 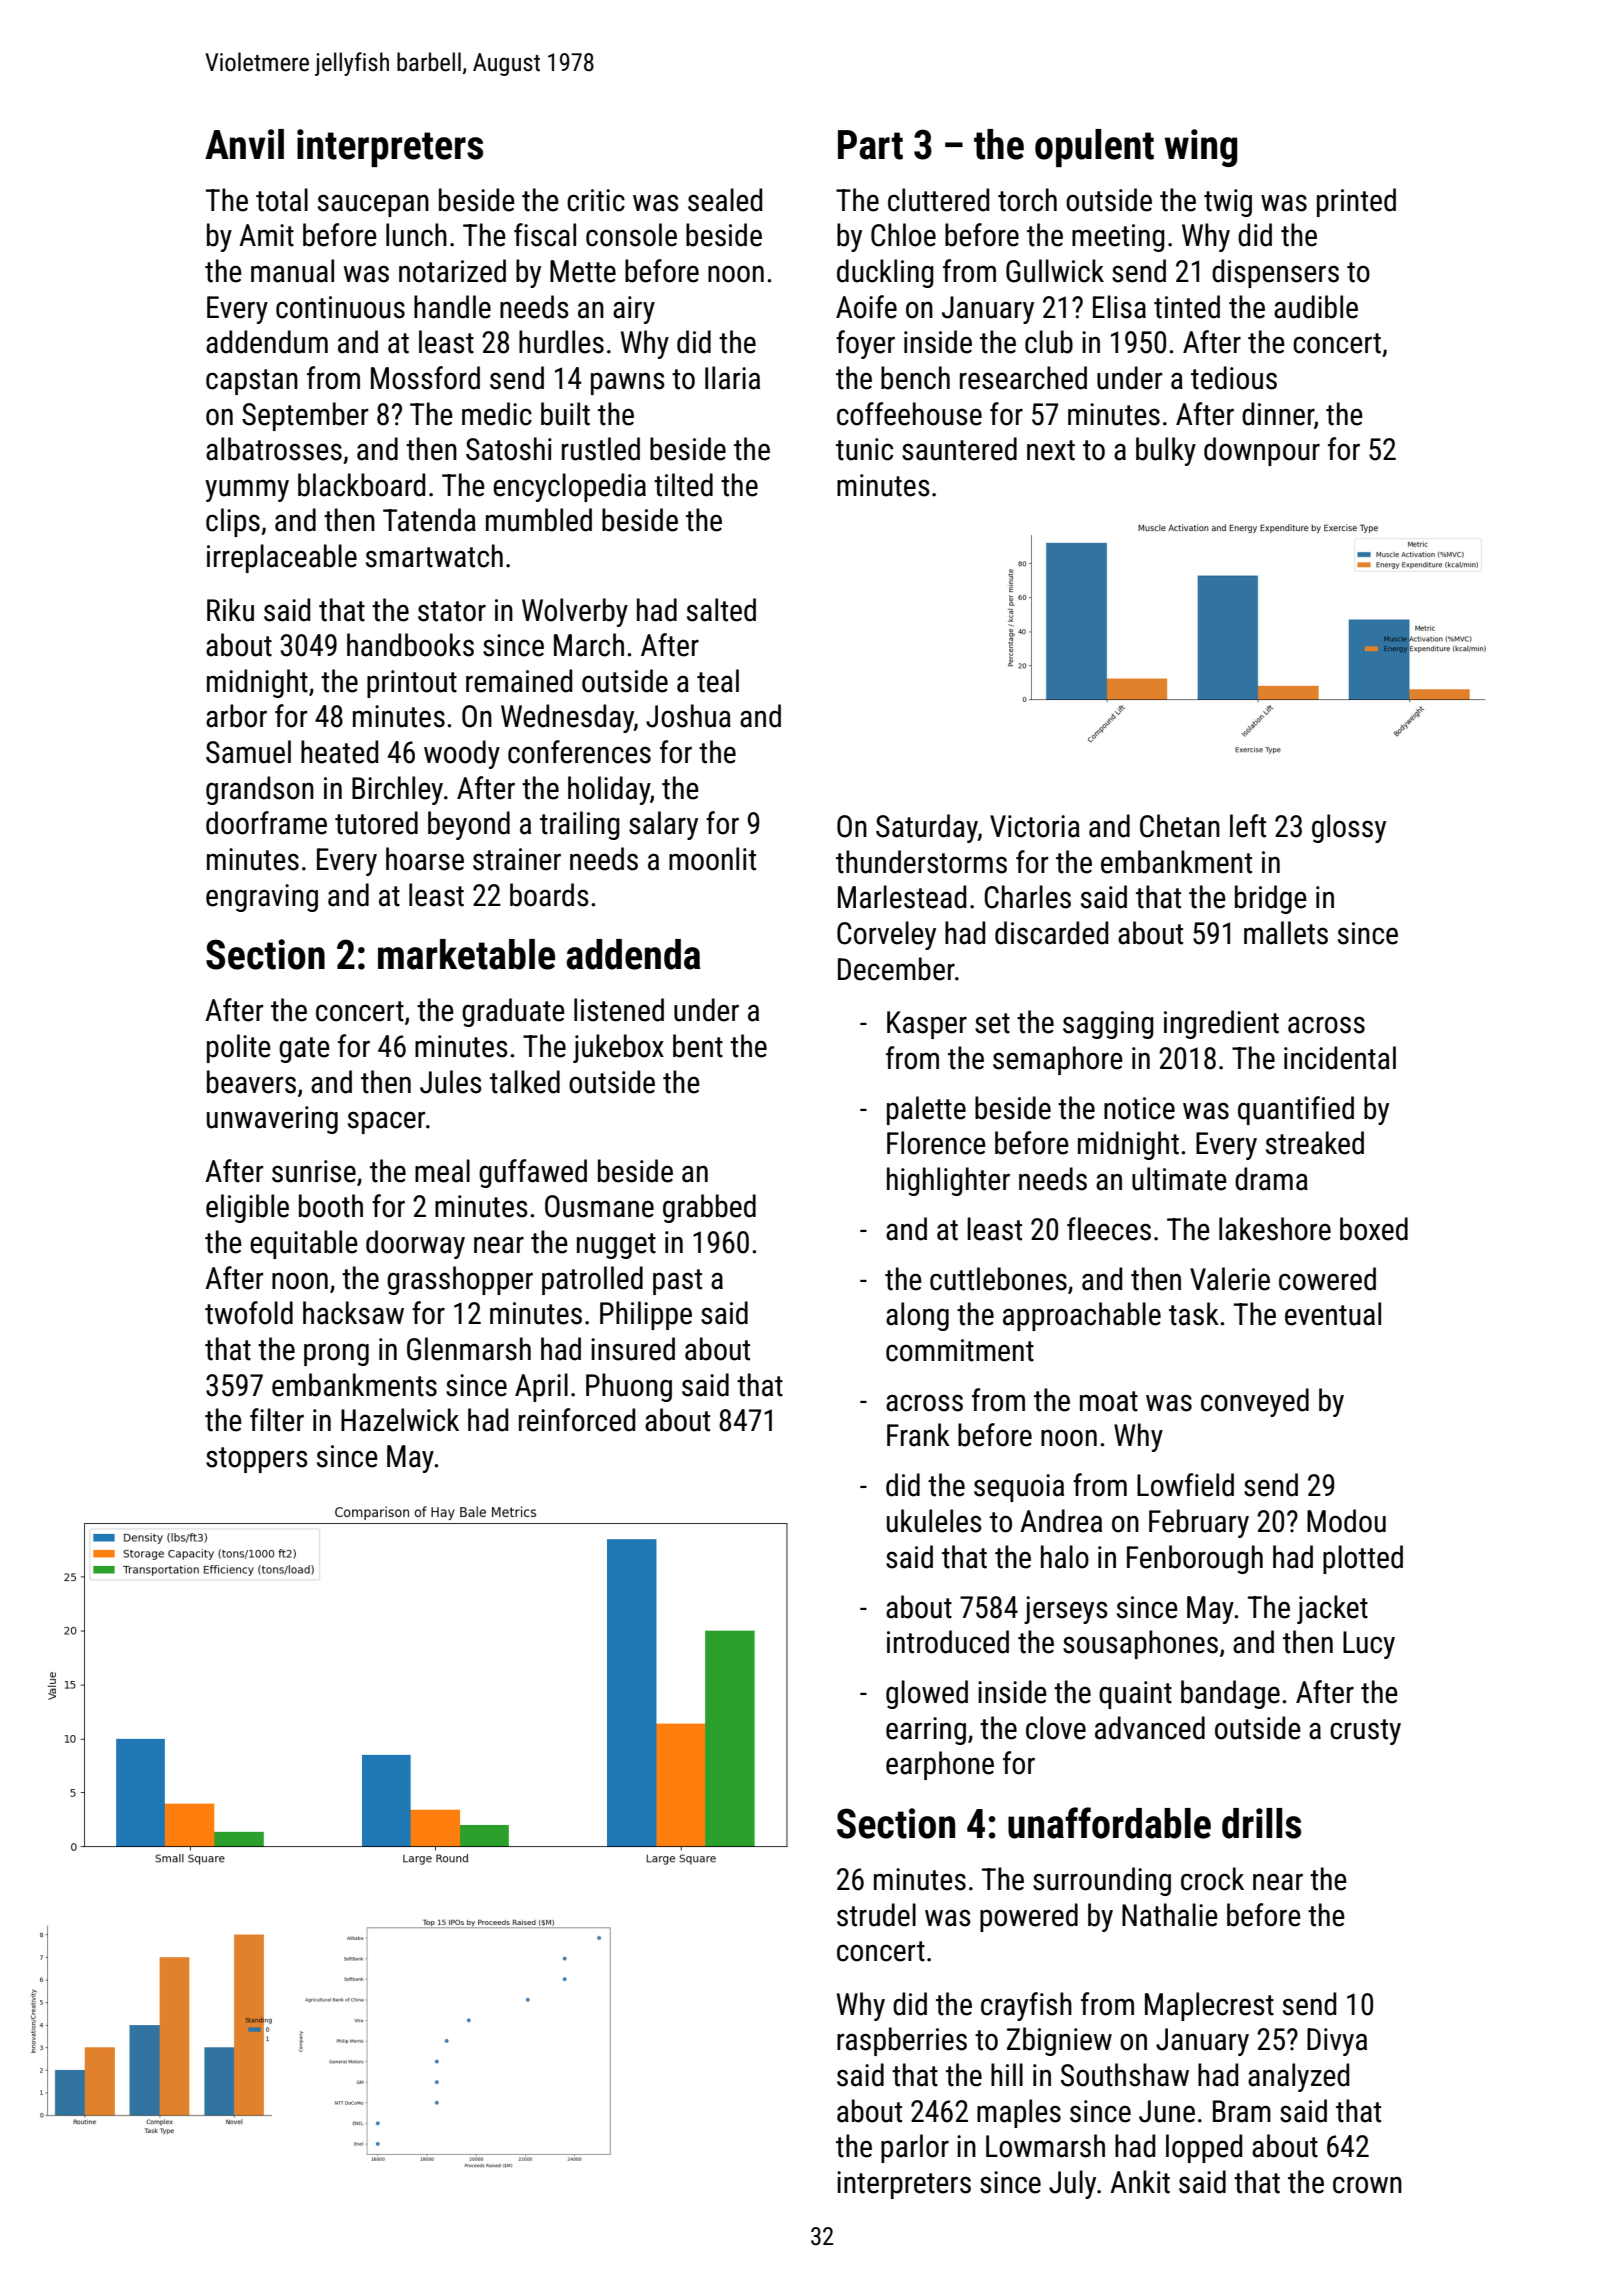 I want to click on Joshua, so click(x=688, y=716).
